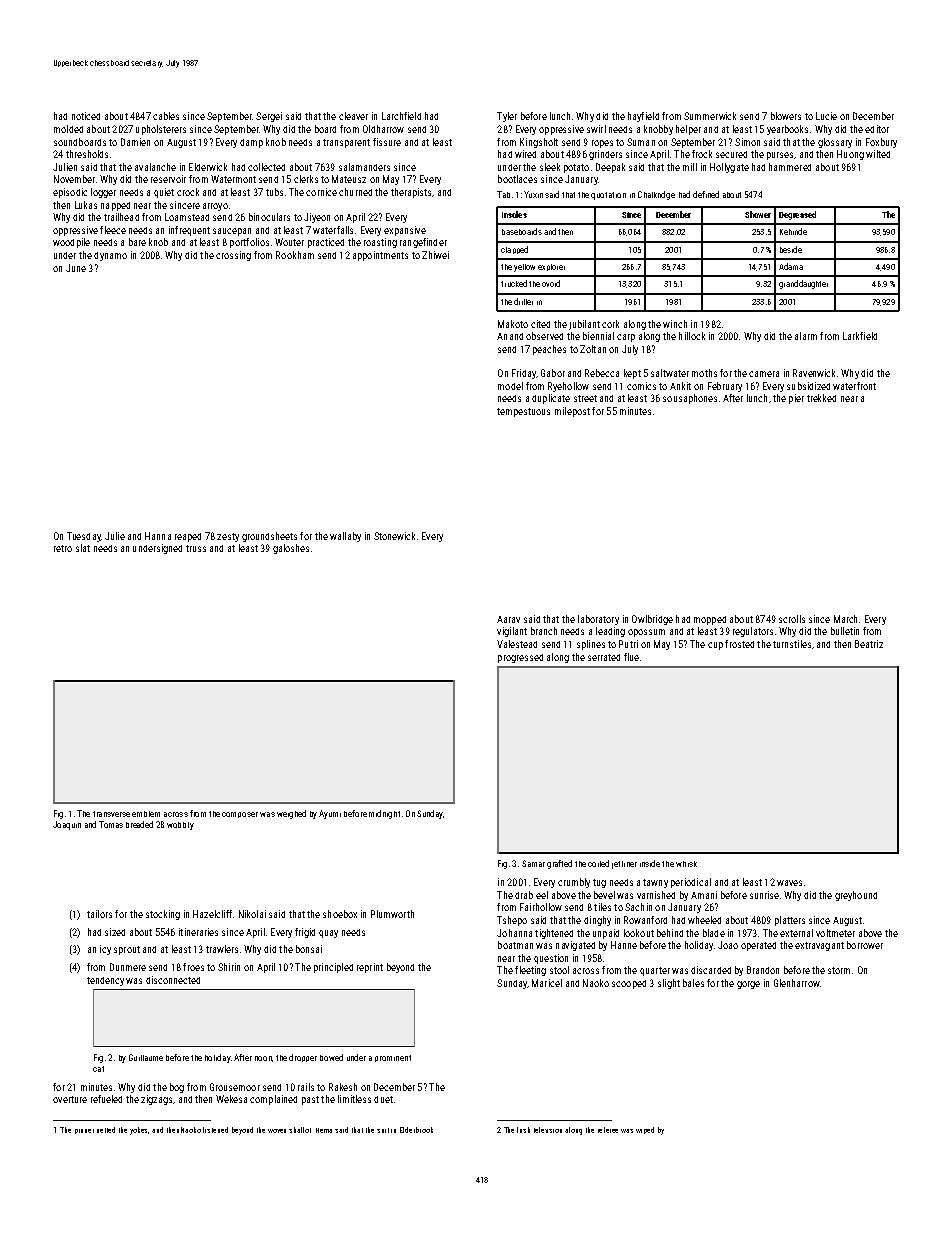 The image size is (952, 1233). Describe the element at coordinates (84, 1131) in the document. I see `pruner` at that location.
